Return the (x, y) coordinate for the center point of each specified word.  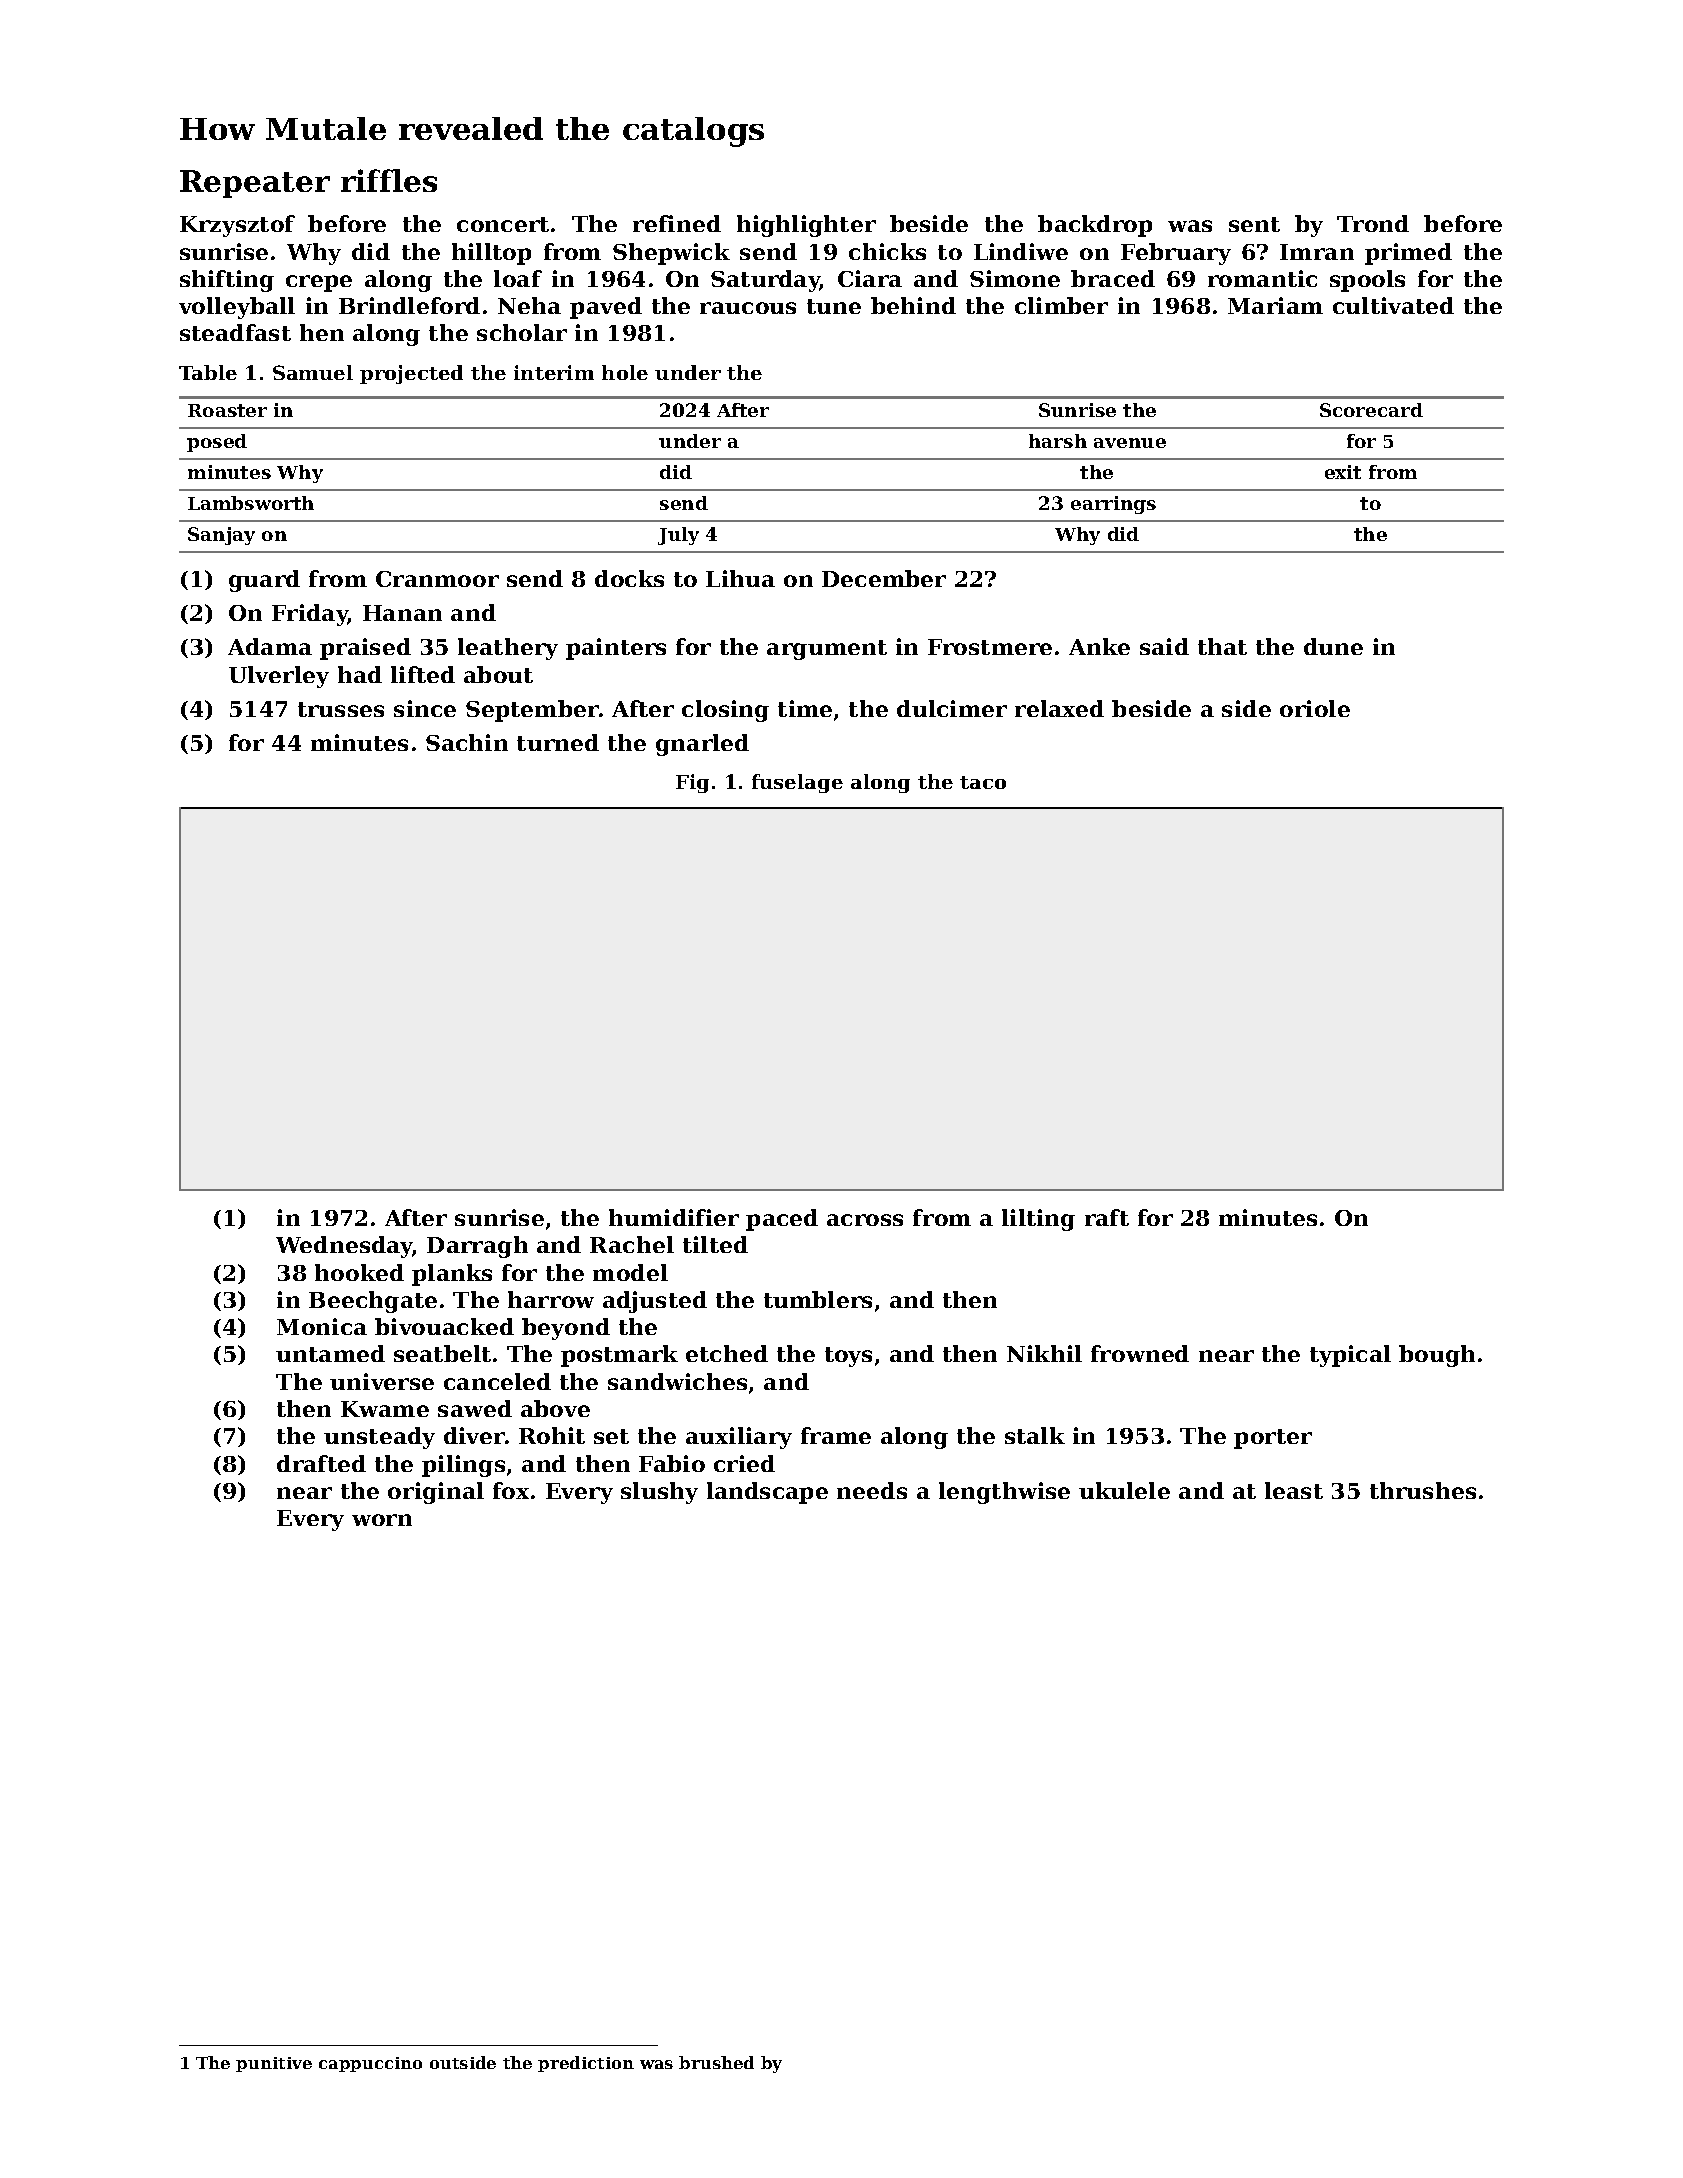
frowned (1140, 1353)
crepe (319, 283)
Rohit (552, 1435)
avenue (1130, 443)
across (865, 1220)
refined (677, 223)
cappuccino (370, 2064)
